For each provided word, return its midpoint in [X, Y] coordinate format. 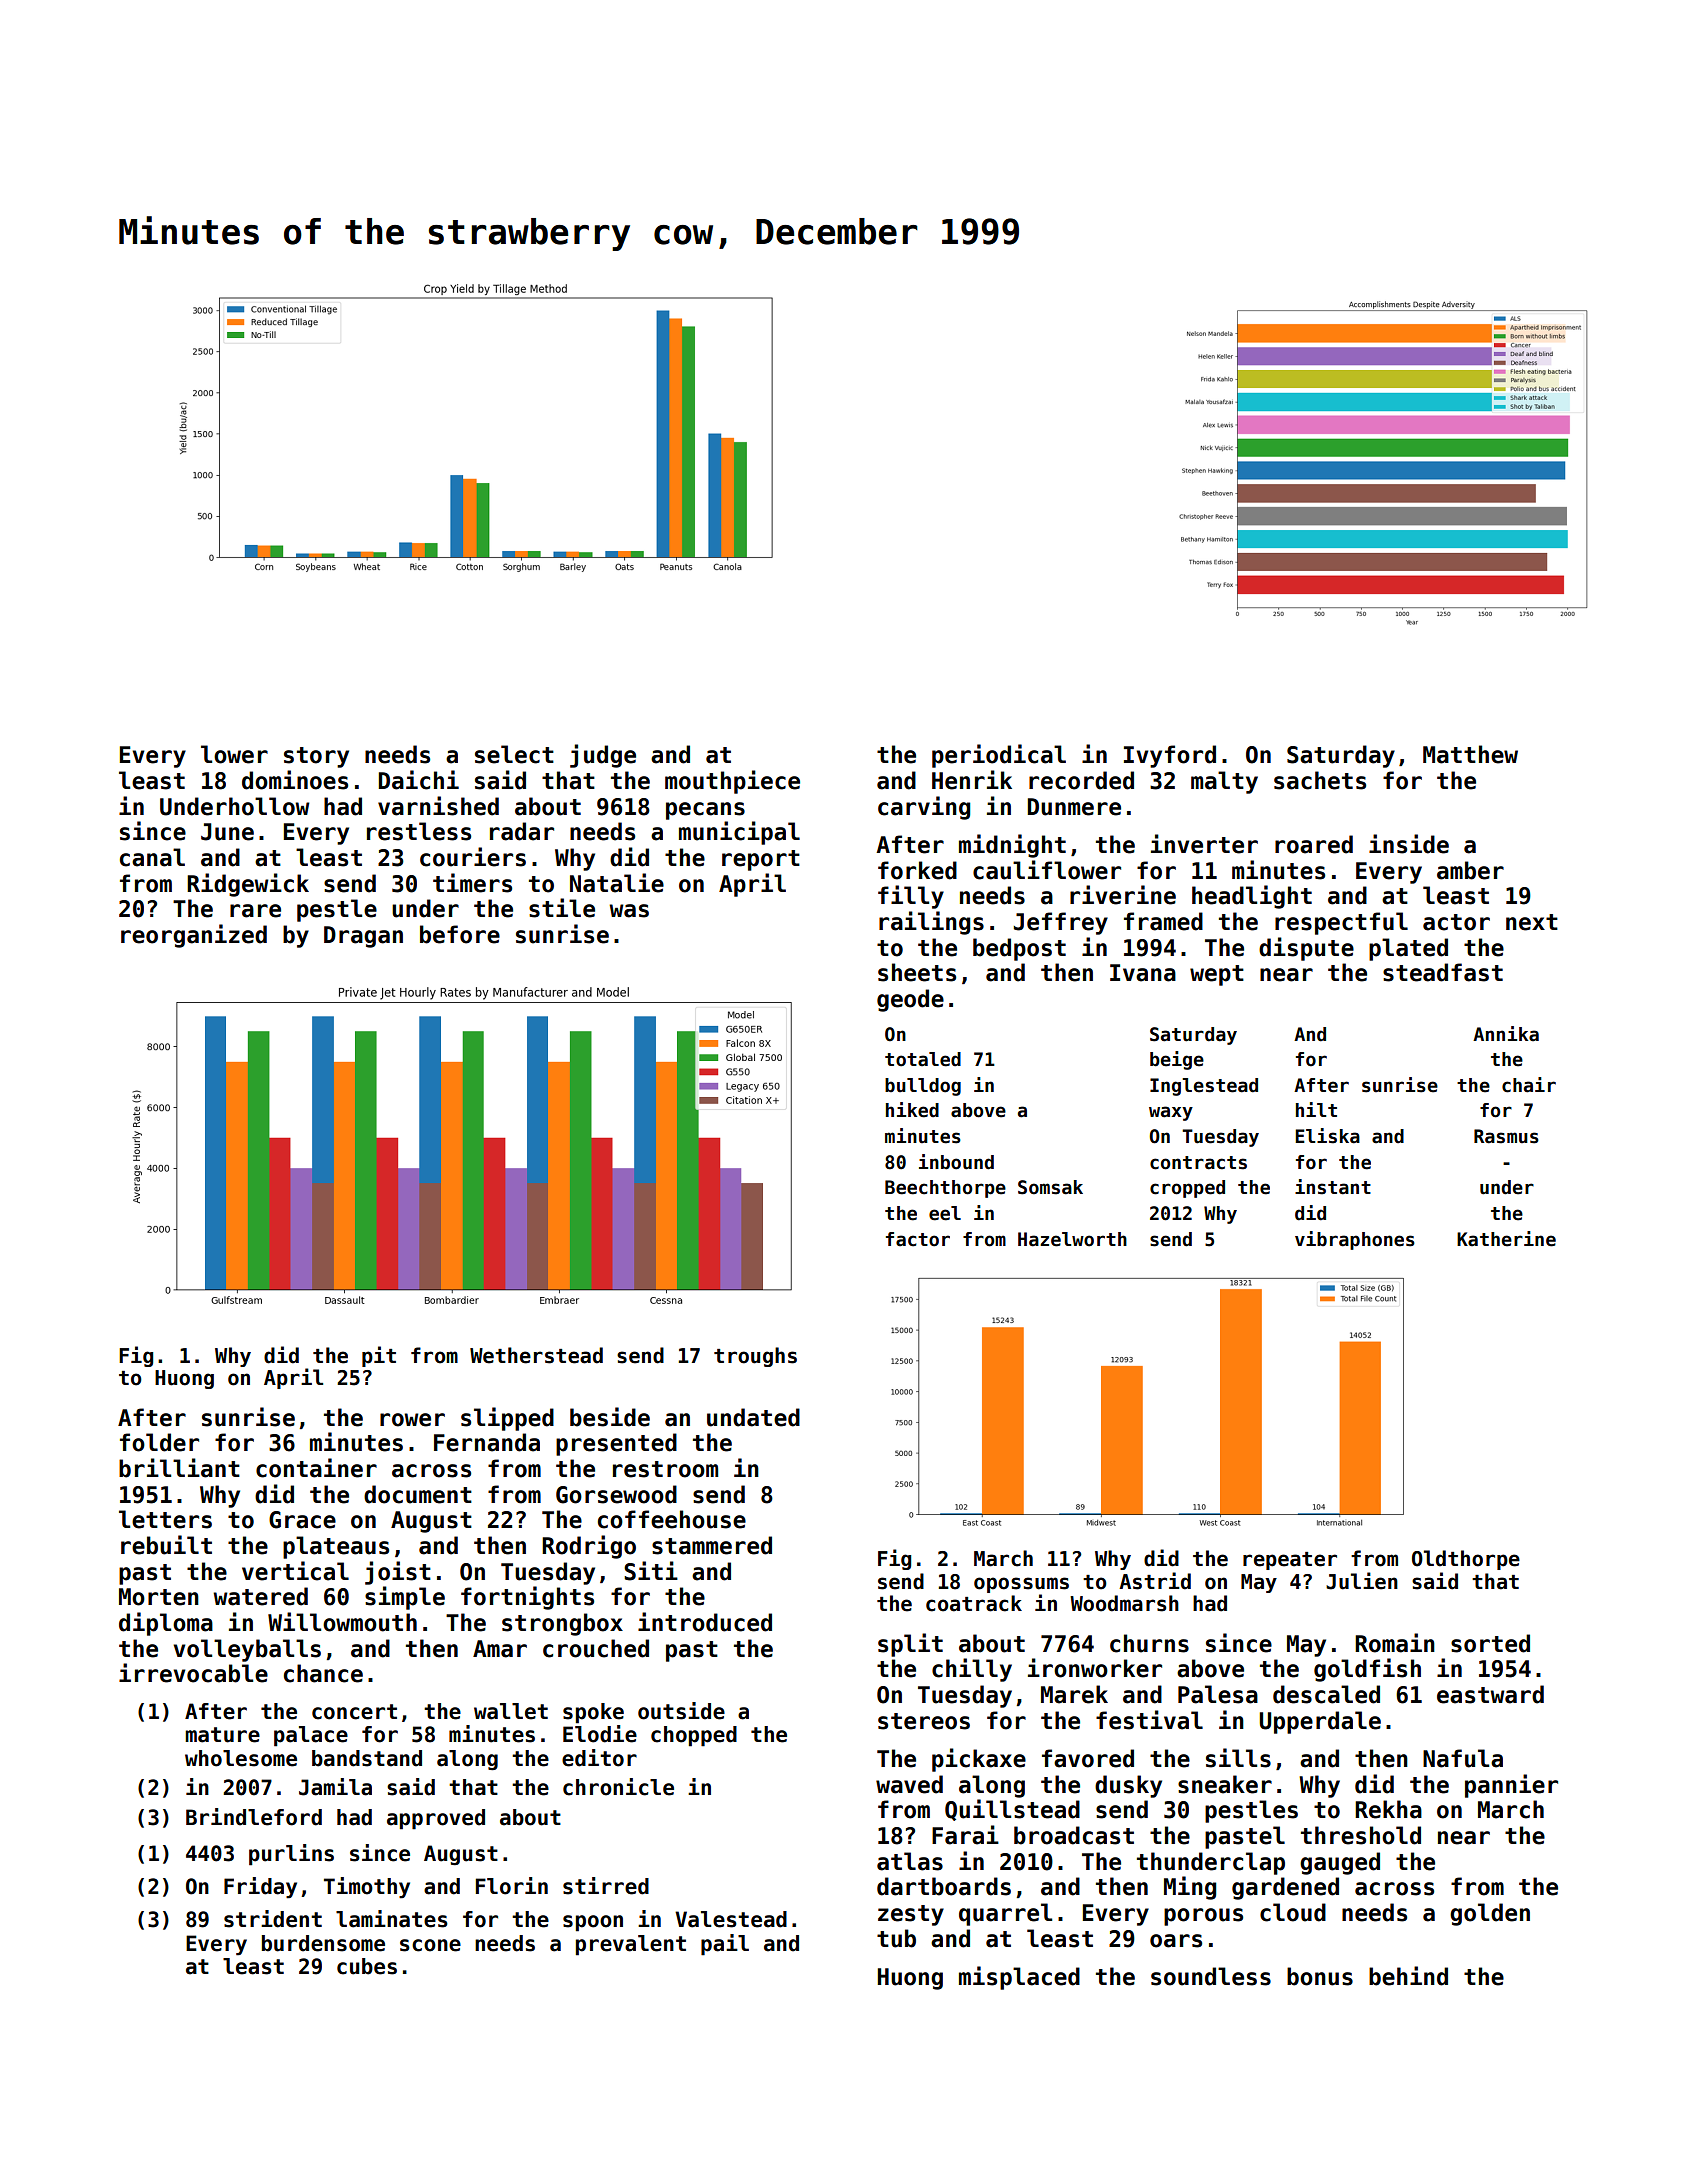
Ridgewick [248, 885]
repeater [1290, 1561]
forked [917, 870]
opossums [1021, 1585]
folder [159, 1442]
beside [610, 1417]
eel [945, 1213]
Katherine [1506, 1239]
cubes [367, 1966]
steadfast [1443, 972]
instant [1333, 1187]
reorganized [194, 936]
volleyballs [247, 1650]
